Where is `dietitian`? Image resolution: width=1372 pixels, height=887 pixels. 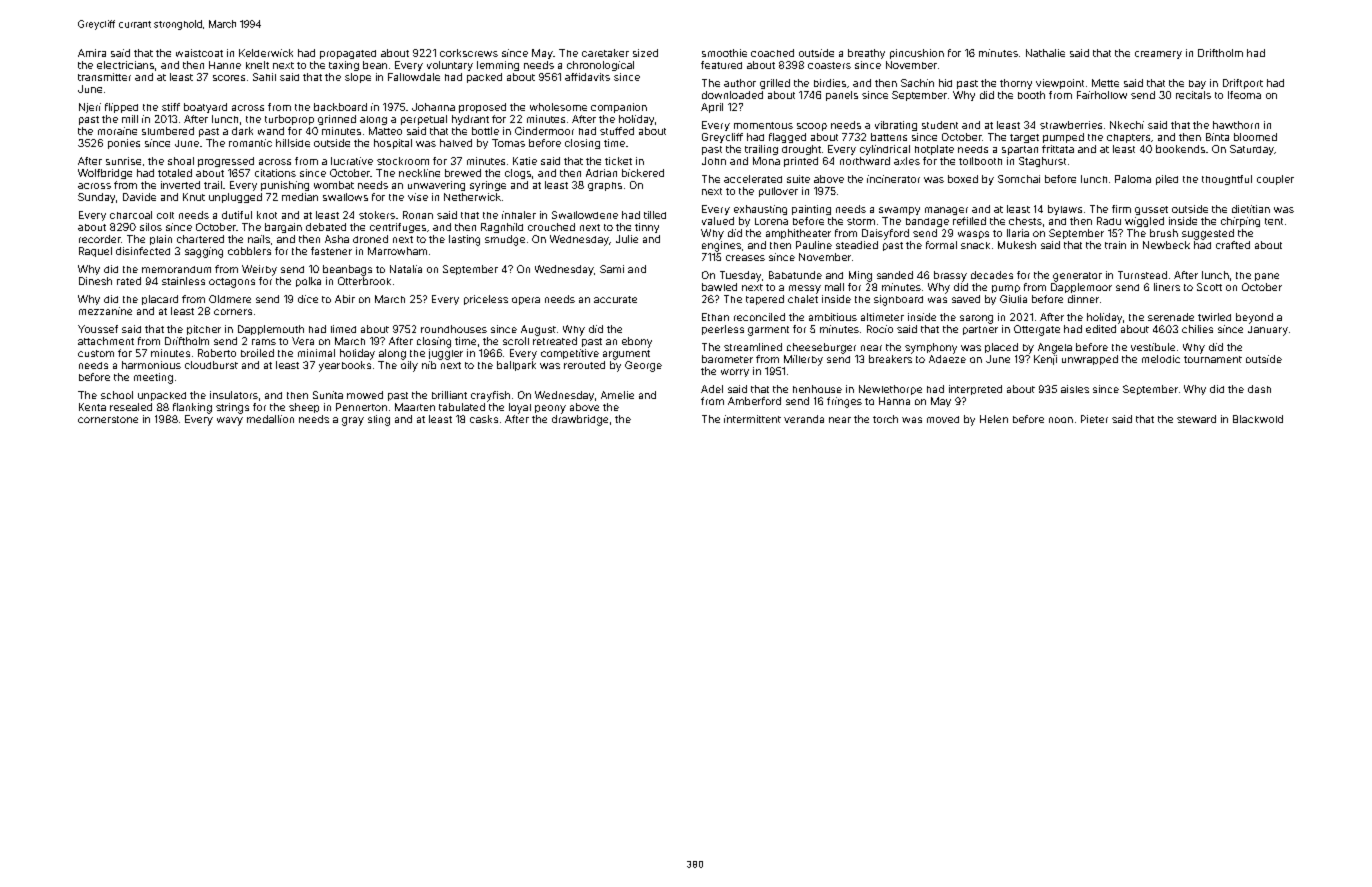
dietitian is located at coordinates (1251, 209).
